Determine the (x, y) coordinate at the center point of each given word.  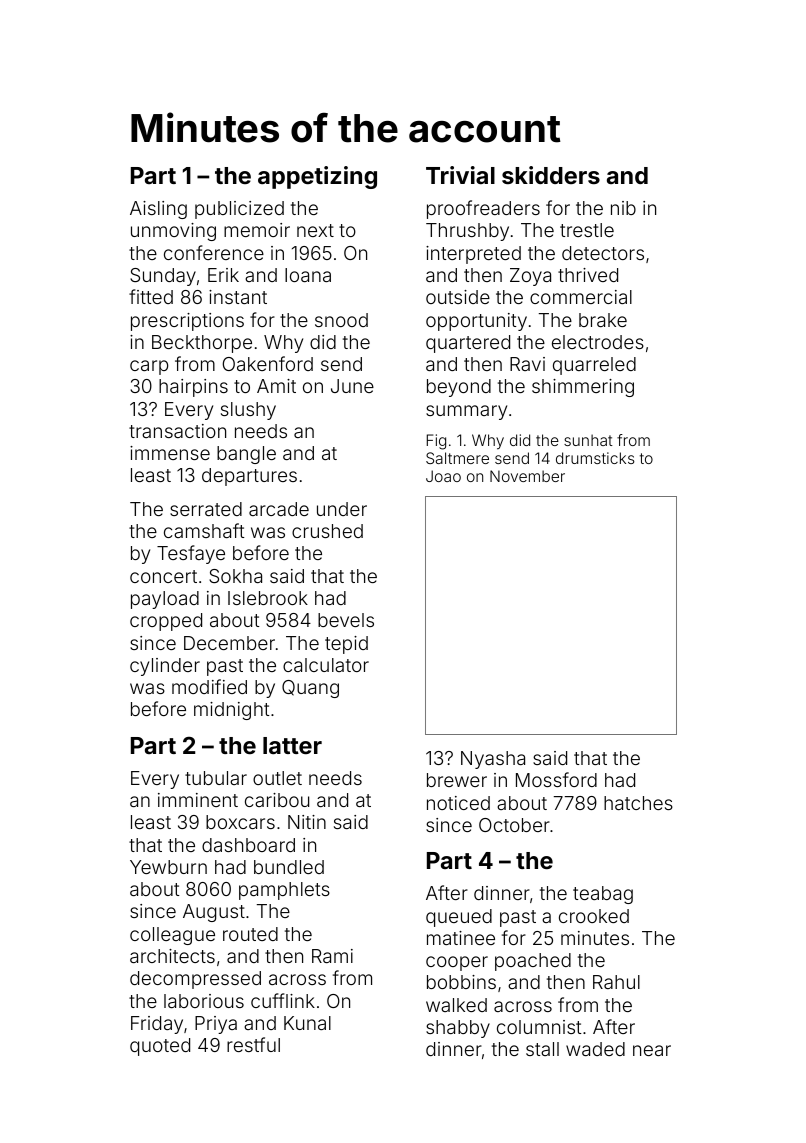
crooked (594, 916)
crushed (327, 531)
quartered (468, 344)
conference (214, 252)
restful (253, 1044)
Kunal (307, 1023)
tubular (216, 778)
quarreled (594, 366)
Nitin (307, 822)
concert (163, 576)
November (527, 476)
